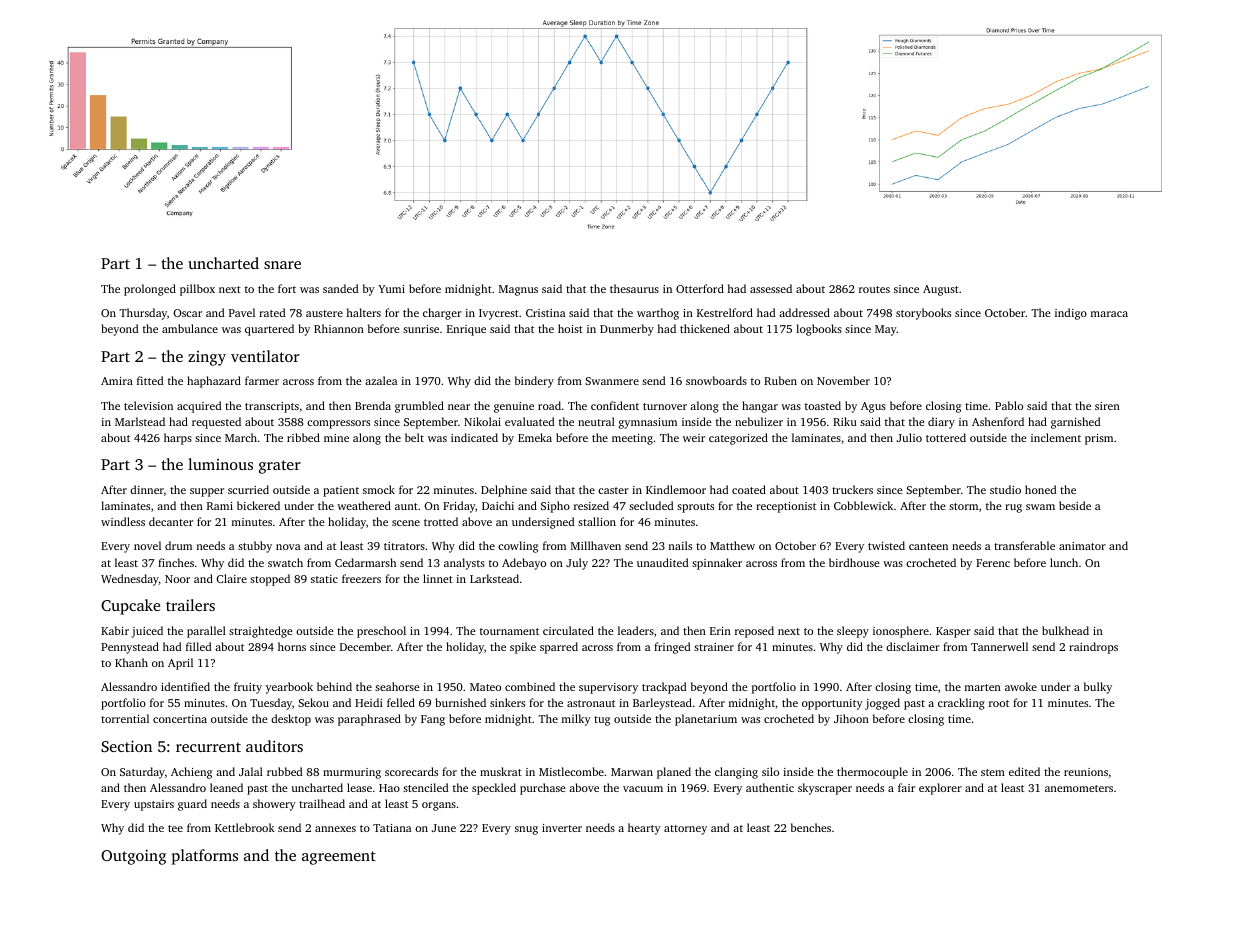 Image resolution: width=1233 pixels, height=952 pixels. What do you see at coordinates (282, 265) in the image?
I see `snare` at bounding box center [282, 265].
